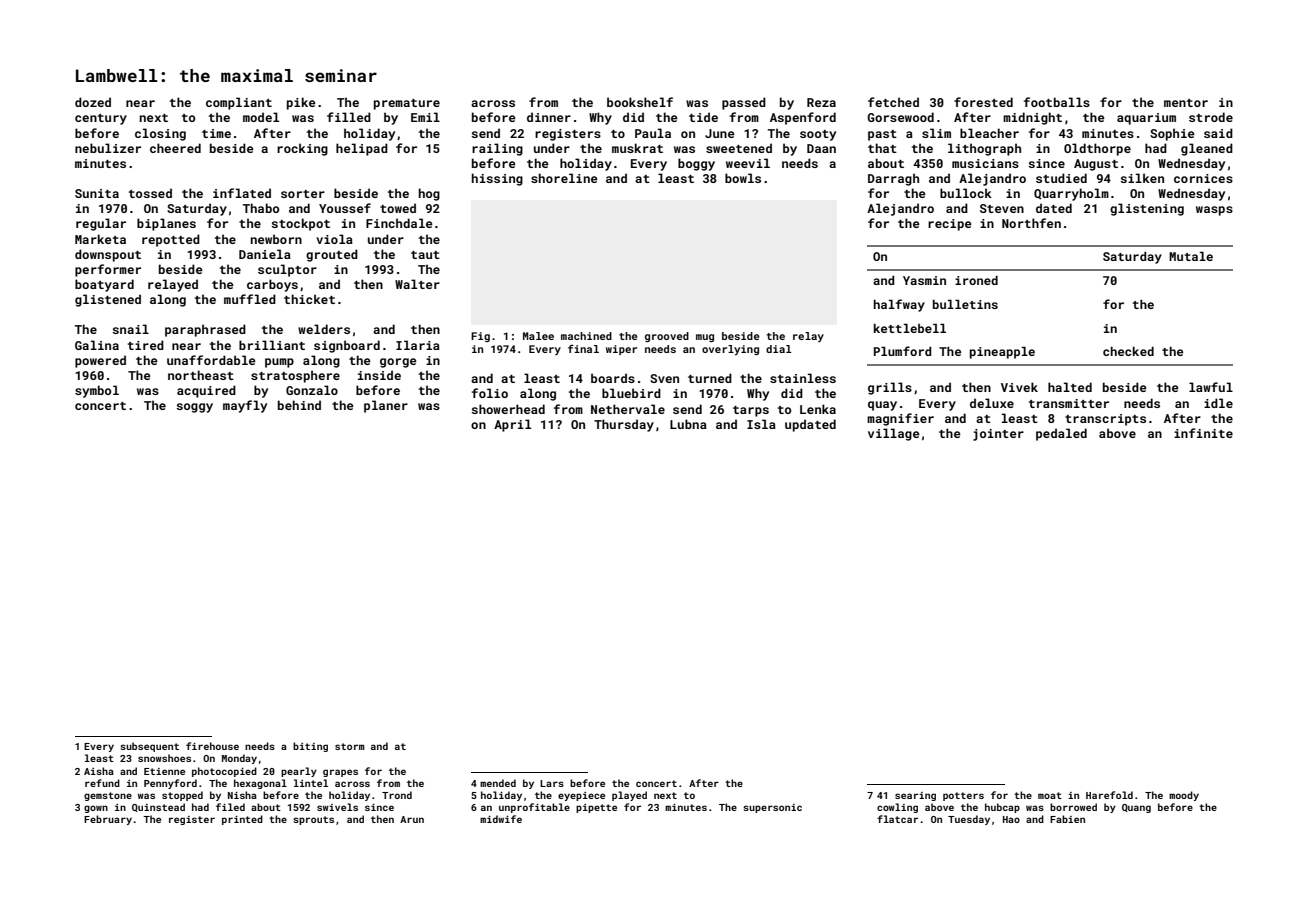 The image size is (1308, 924). I want to click on passed, so click(744, 103).
